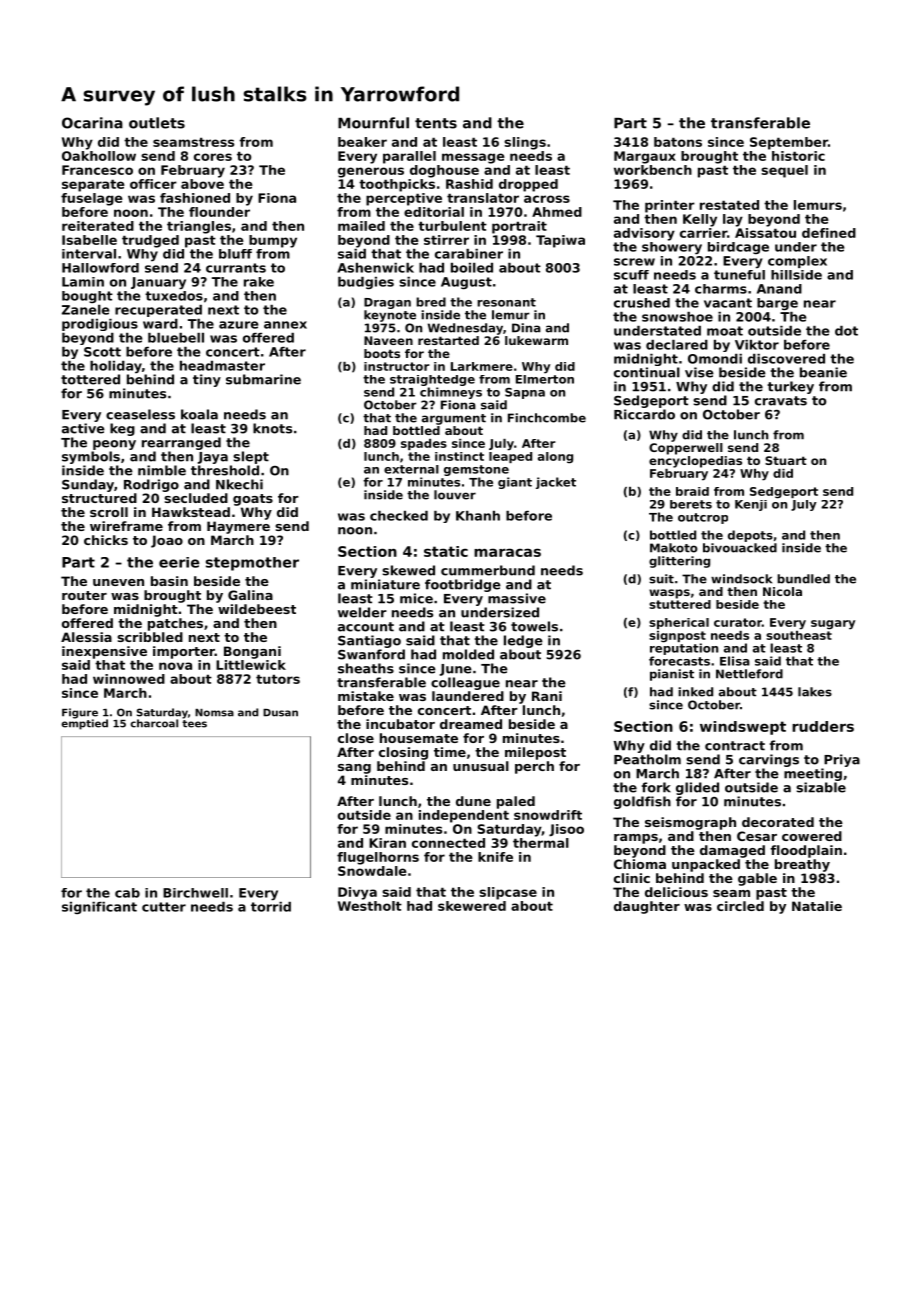 The width and height of the document is (924, 1308). What do you see at coordinates (547, 418) in the document?
I see `Finchcombe` at bounding box center [547, 418].
